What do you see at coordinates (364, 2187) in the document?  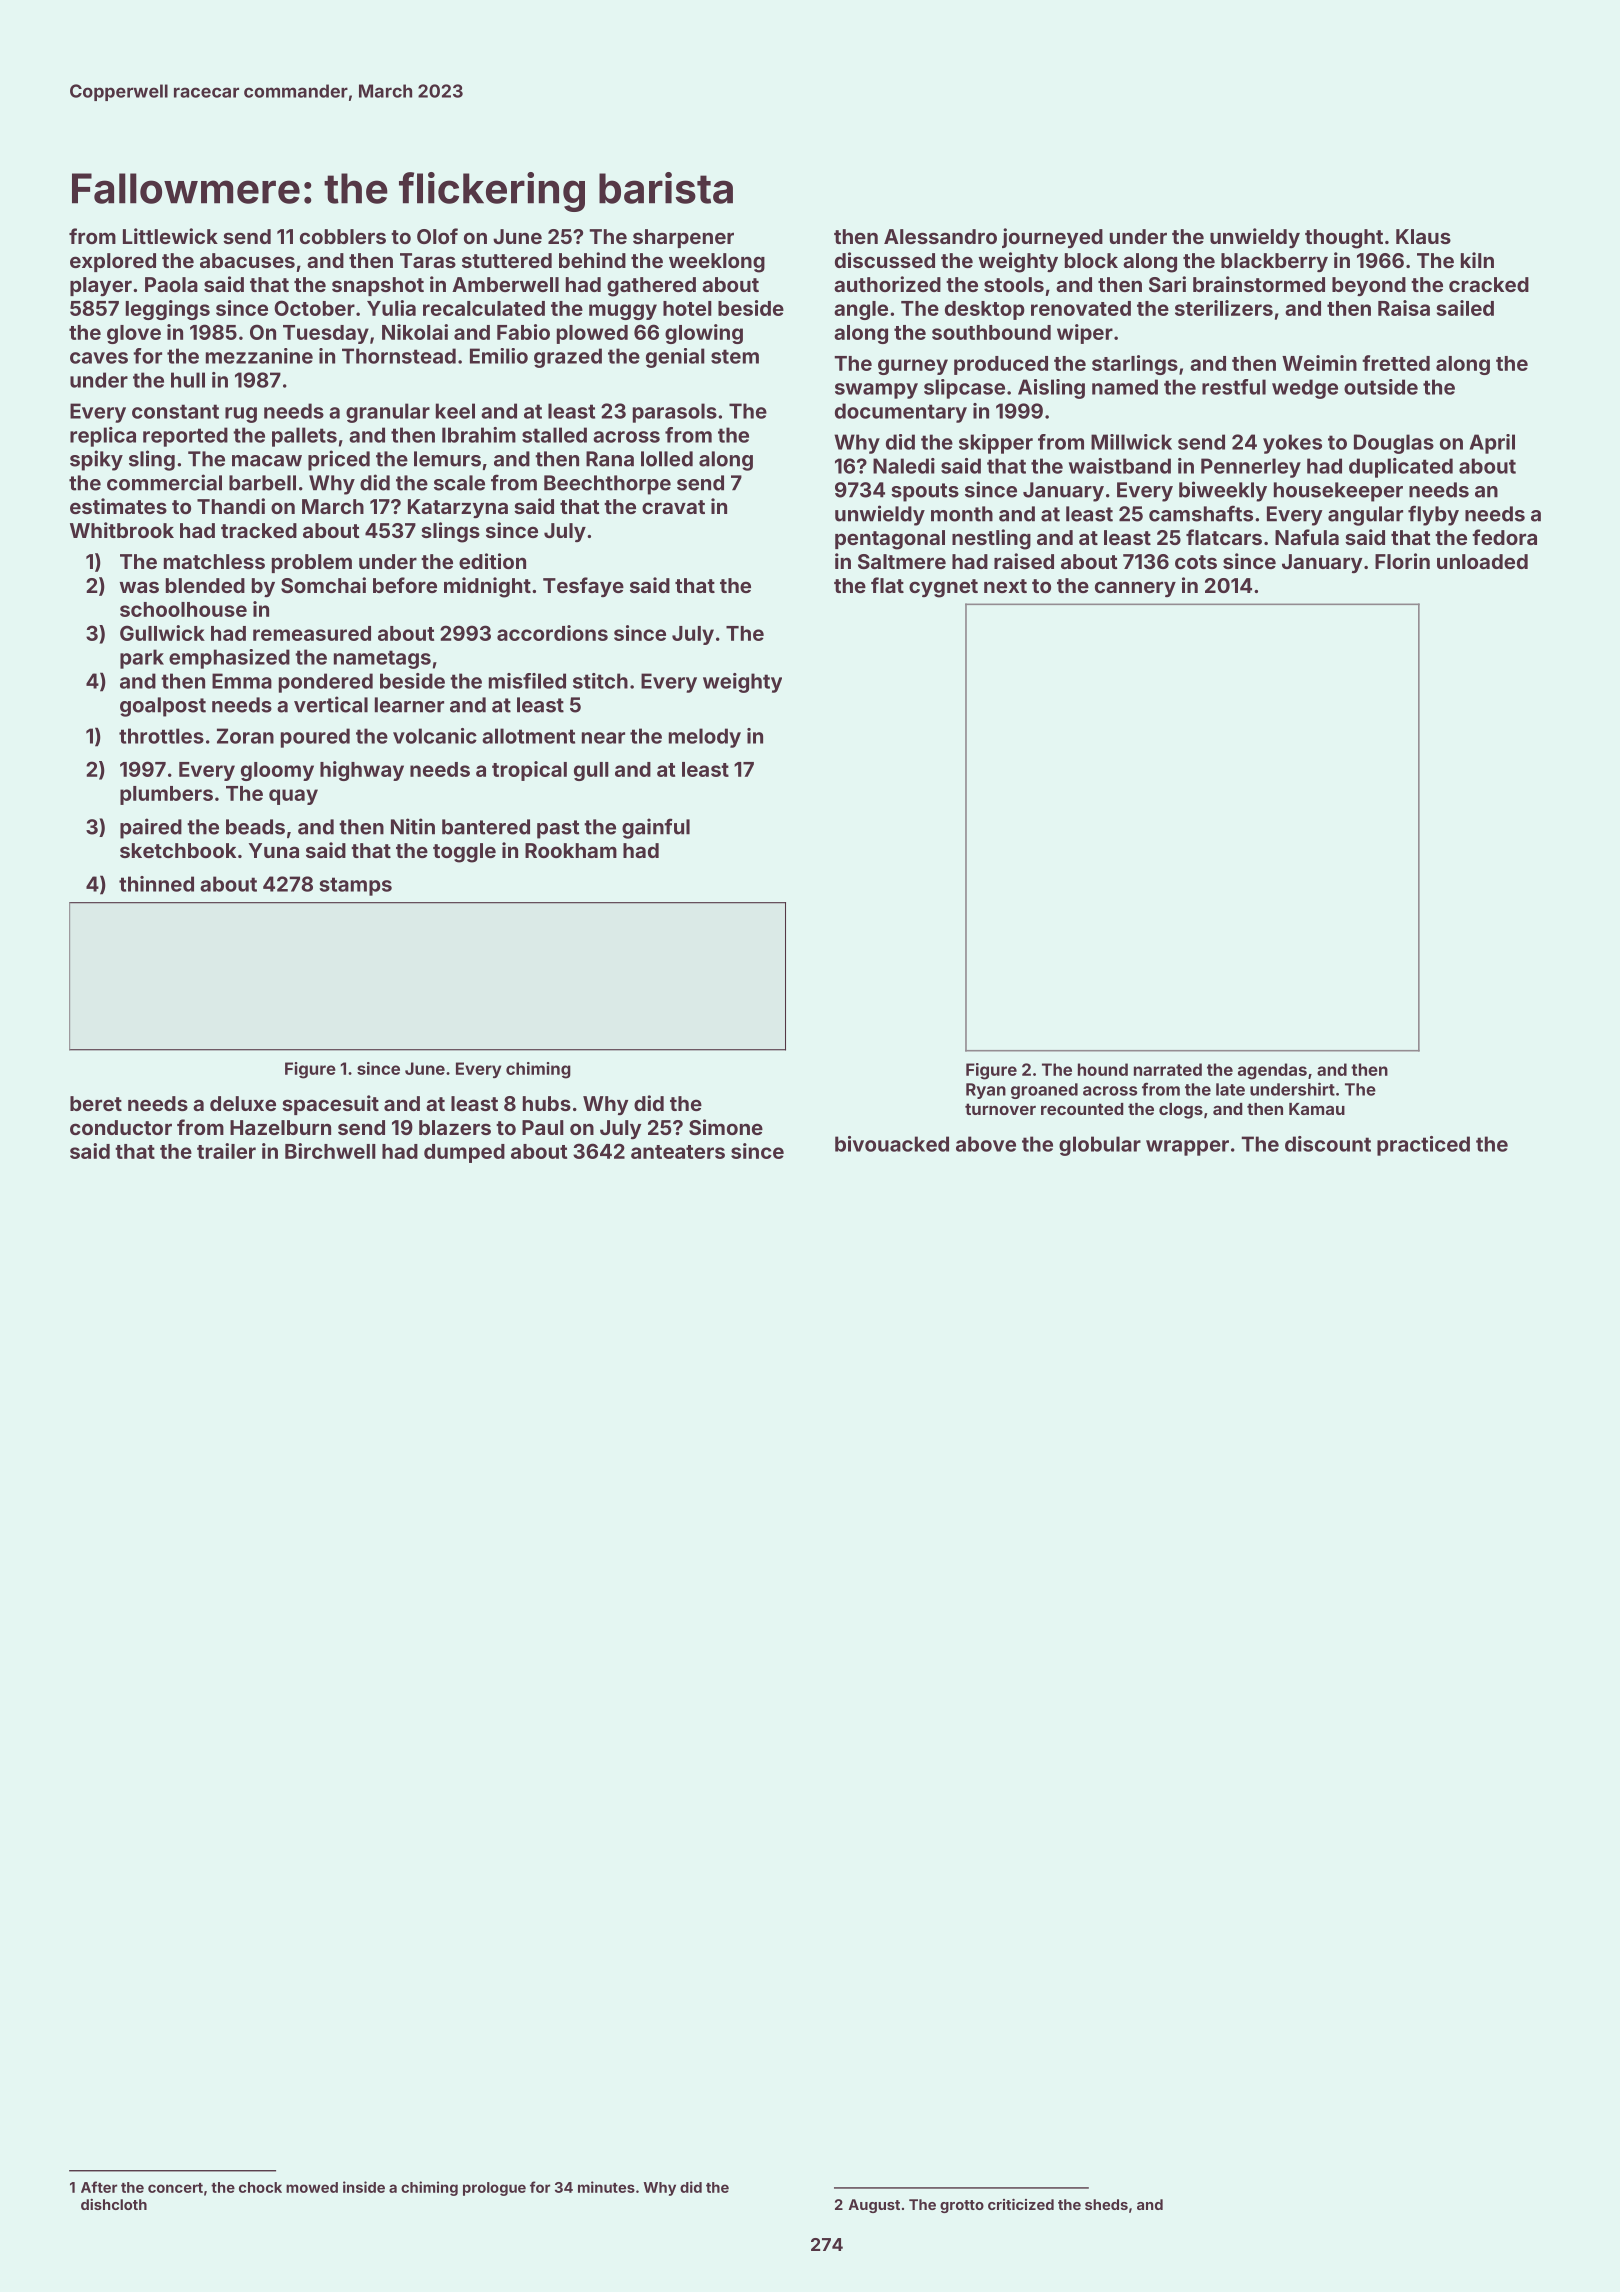 I see `inside` at bounding box center [364, 2187].
